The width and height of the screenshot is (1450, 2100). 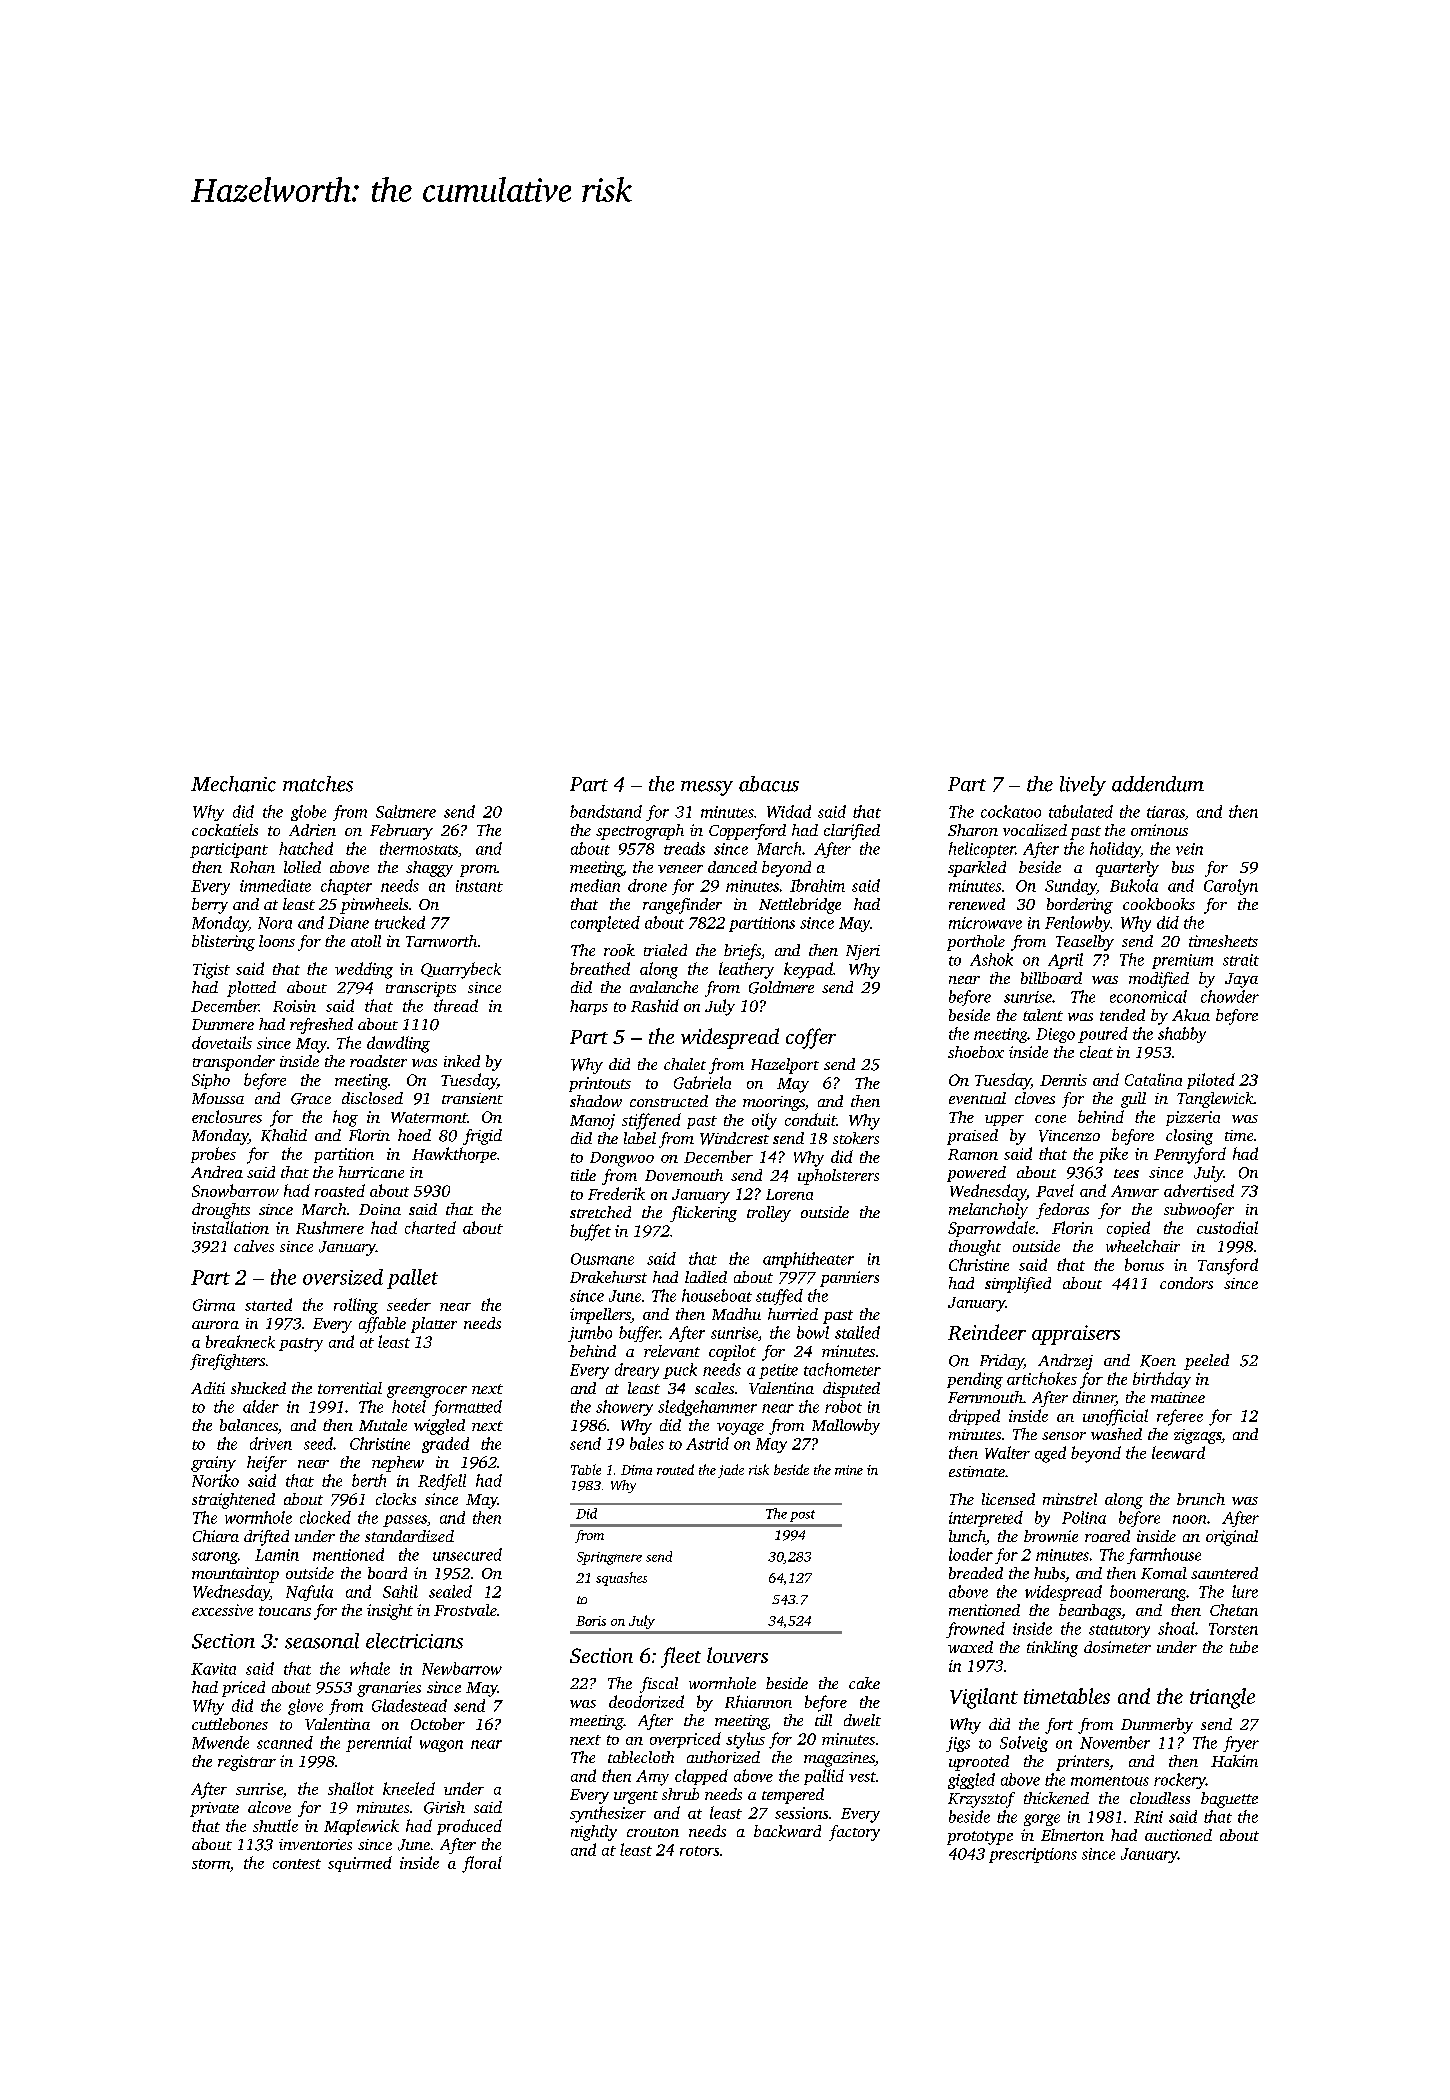 I want to click on cone, so click(x=1050, y=1119).
